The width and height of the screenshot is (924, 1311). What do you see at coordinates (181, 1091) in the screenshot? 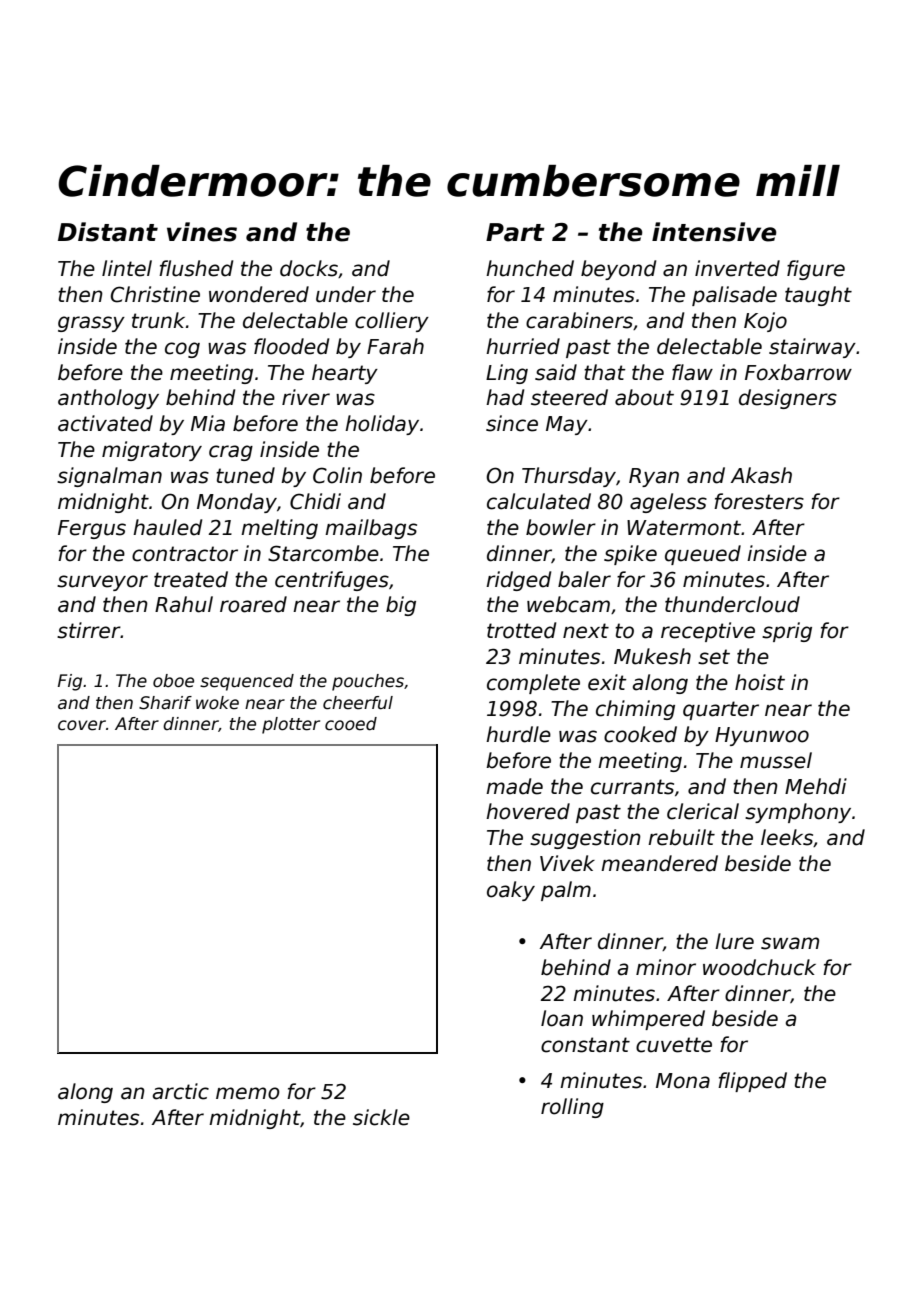
I see `arctic` at bounding box center [181, 1091].
